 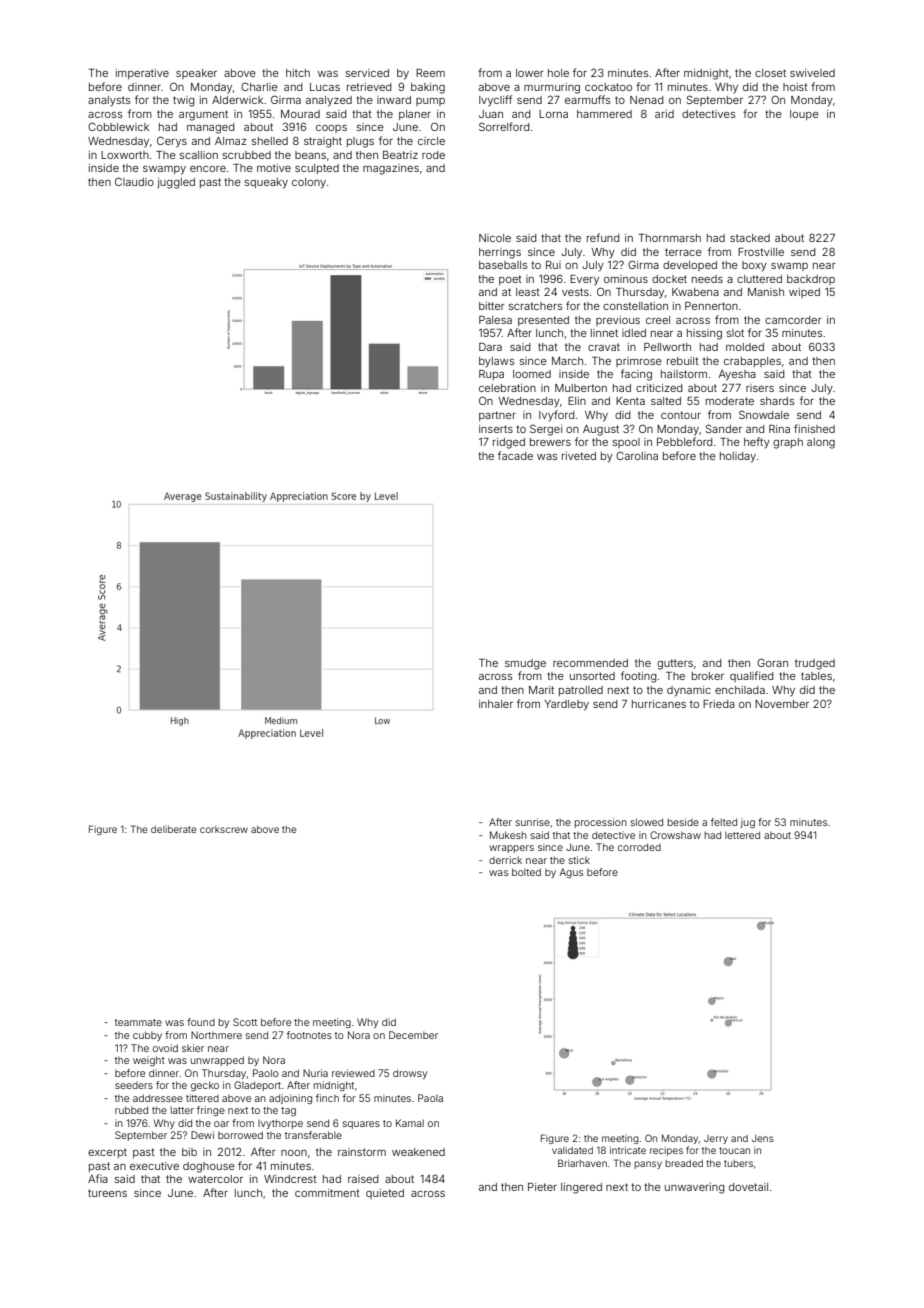 I want to click on encore, so click(x=208, y=169).
